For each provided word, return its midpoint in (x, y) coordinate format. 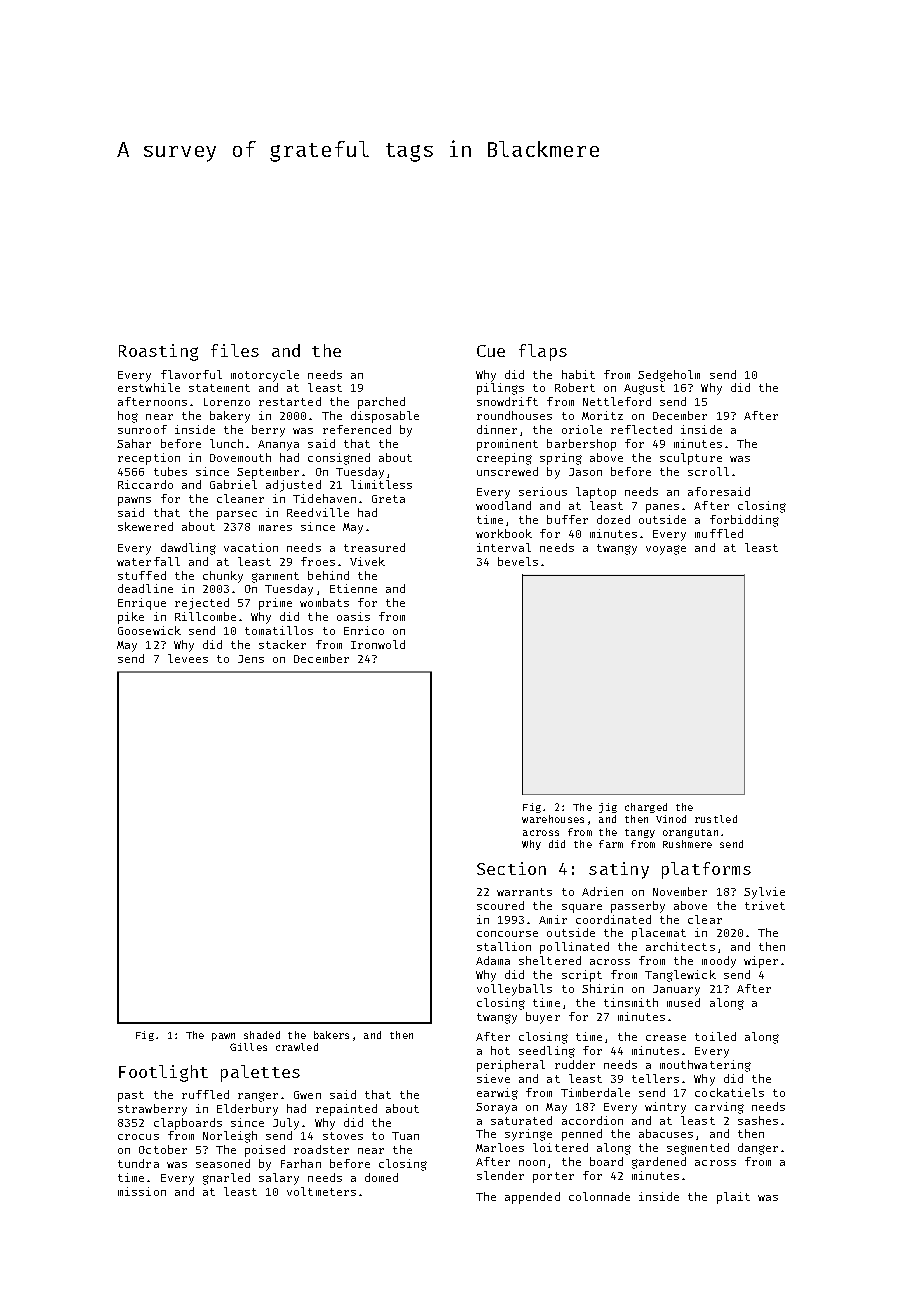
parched (381, 403)
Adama (493, 960)
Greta (388, 499)
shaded (262, 1035)
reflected (641, 429)
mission (142, 1191)
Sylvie (764, 893)
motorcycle (265, 376)
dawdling (188, 549)
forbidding (744, 521)
